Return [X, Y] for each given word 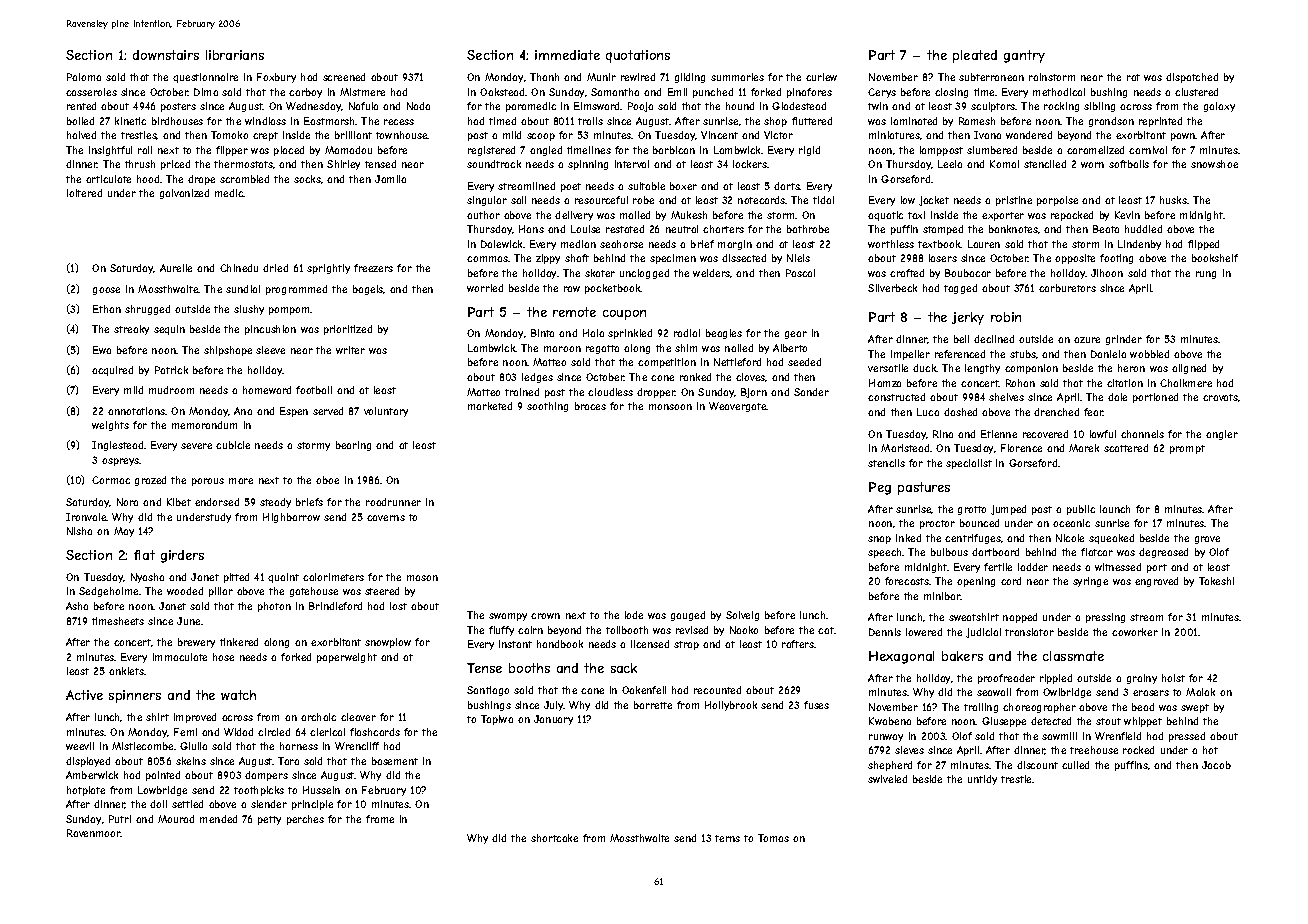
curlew [821, 77]
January [553, 720]
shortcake [554, 838]
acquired [112, 371]
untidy [982, 780]
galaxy [1219, 107]
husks [1173, 200]
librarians [235, 55]
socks [307, 179]
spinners [135, 696]
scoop [541, 137]
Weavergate [738, 407]
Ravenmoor [94, 833]
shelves [1006, 397]
